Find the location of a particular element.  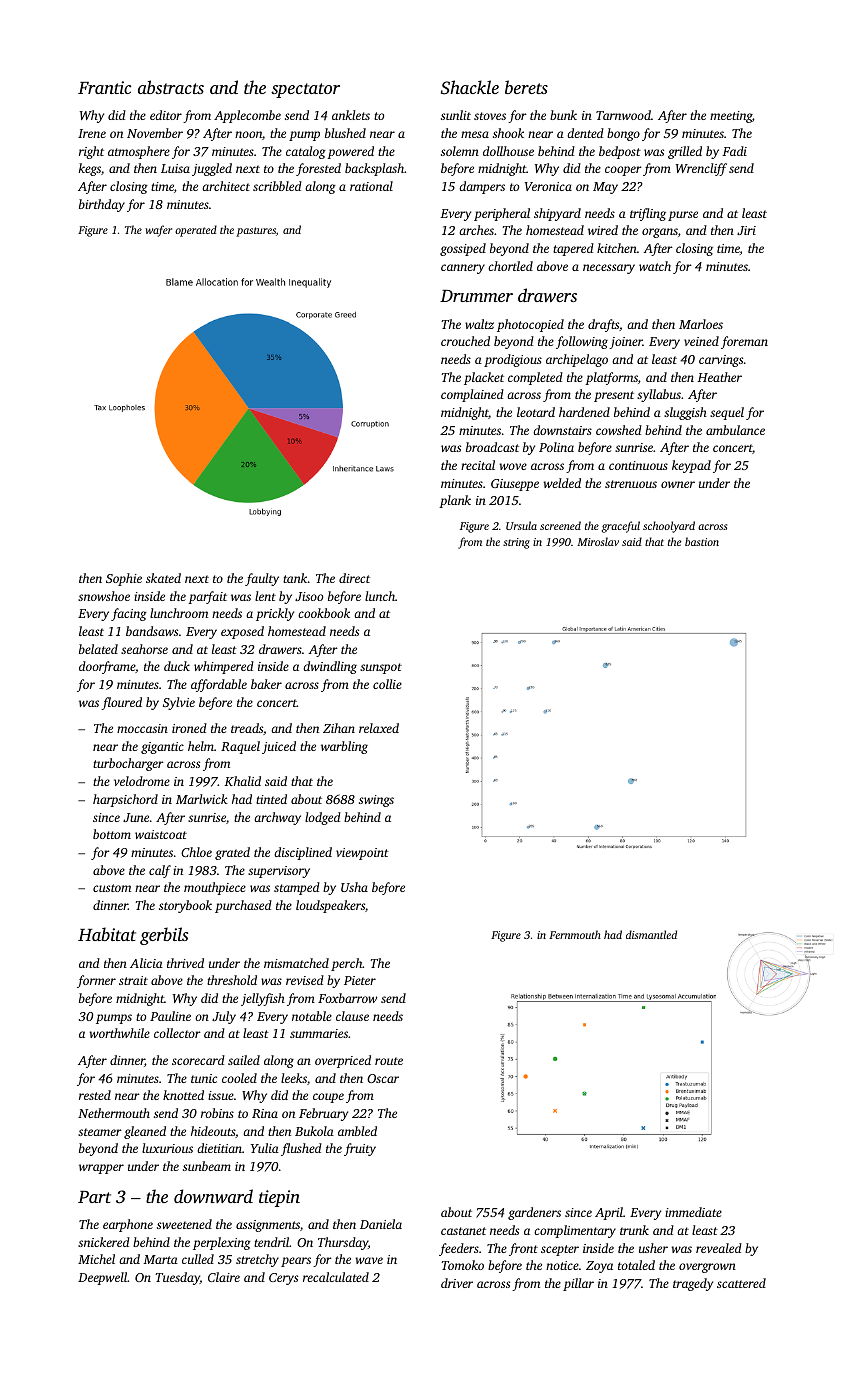

Usha is located at coordinates (354, 887).
